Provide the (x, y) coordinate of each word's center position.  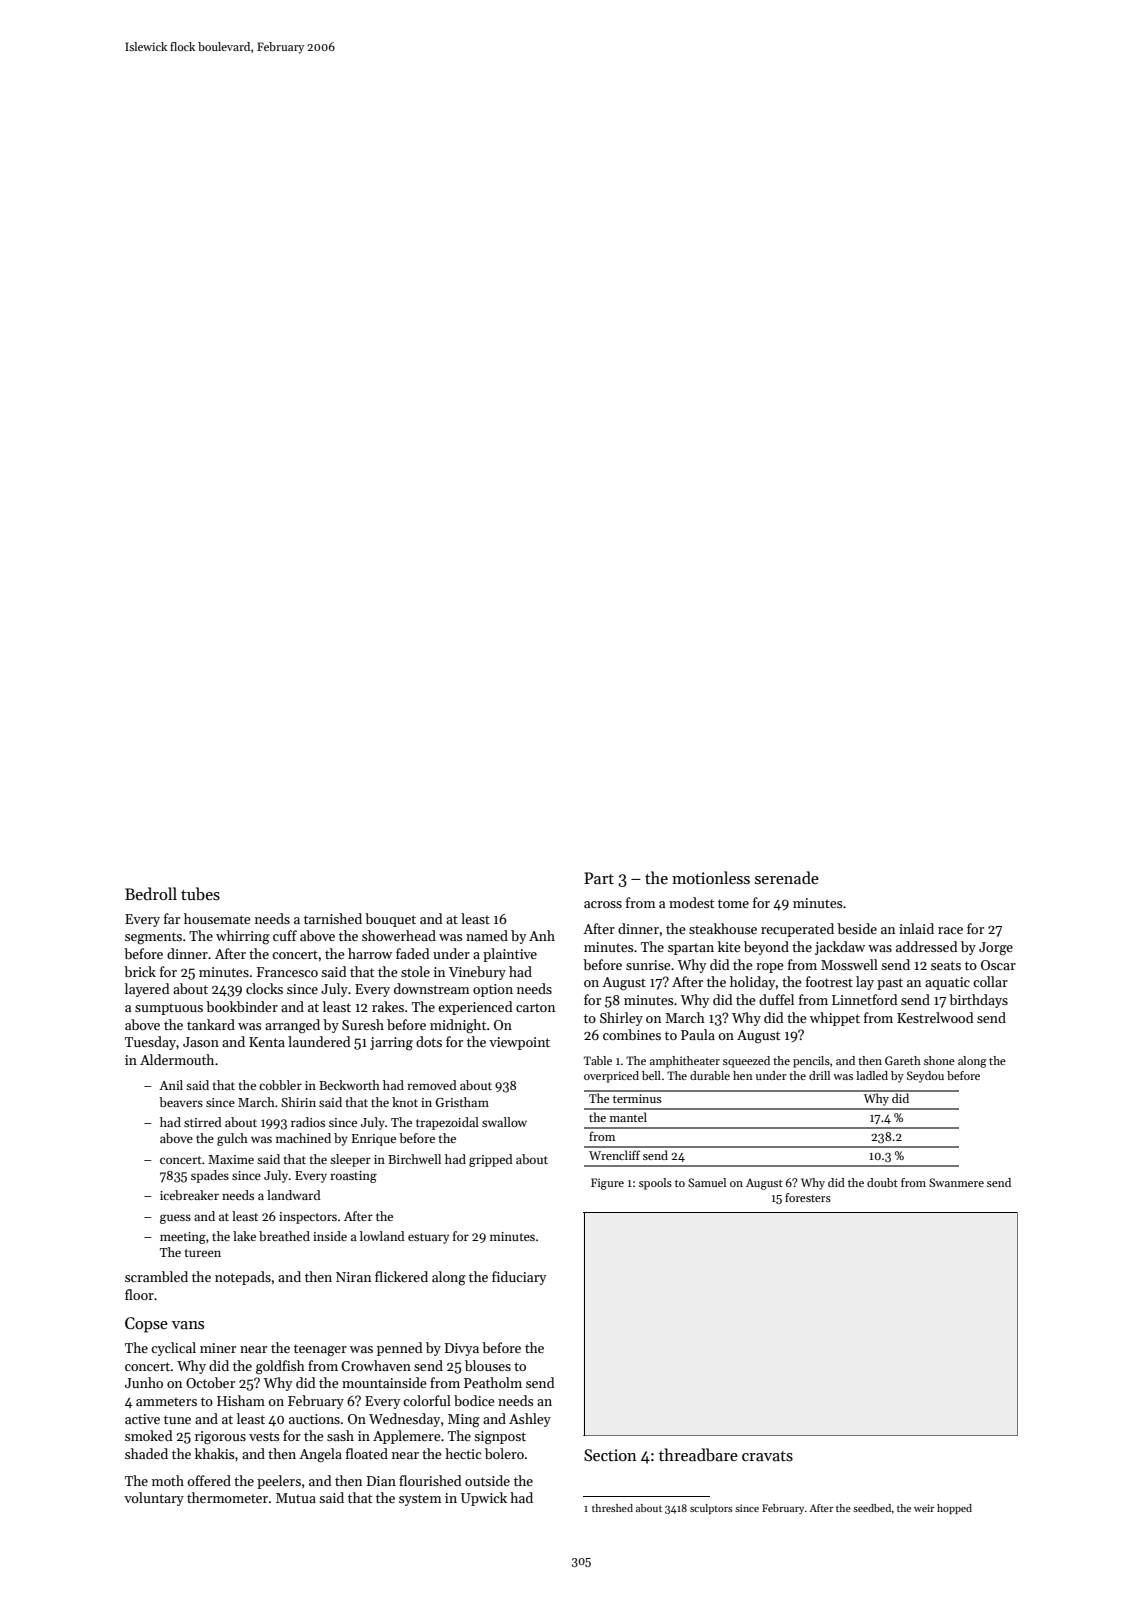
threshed (612, 1508)
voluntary (154, 1499)
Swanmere (956, 1182)
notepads (243, 1278)
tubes (200, 894)
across (603, 904)
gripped (491, 1160)
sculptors (711, 1509)
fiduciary (519, 1278)
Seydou (925, 1077)
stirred (203, 1122)
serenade (787, 877)
